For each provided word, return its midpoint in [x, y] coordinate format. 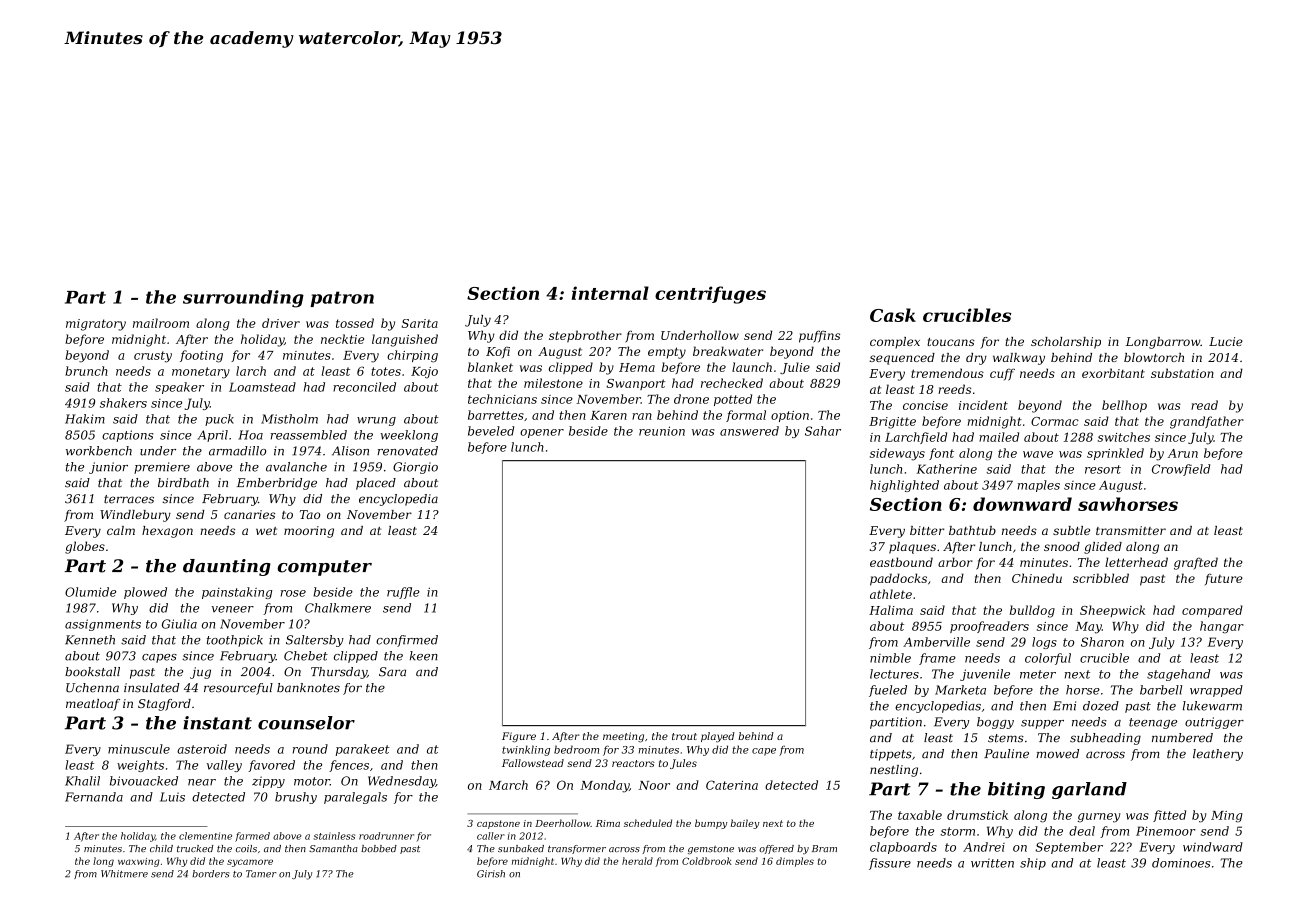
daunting [227, 567]
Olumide [90, 592]
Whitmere [124, 874]
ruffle [403, 593]
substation [1182, 373]
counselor [306, 723]
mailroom [161, 323]
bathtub [972, 530]
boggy [995, 723]
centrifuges [710, 295]
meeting [623, 737]
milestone [553, 383]
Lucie [1226, 341]
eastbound [901, 562]
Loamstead [262, 387]
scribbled [1101, 578]
